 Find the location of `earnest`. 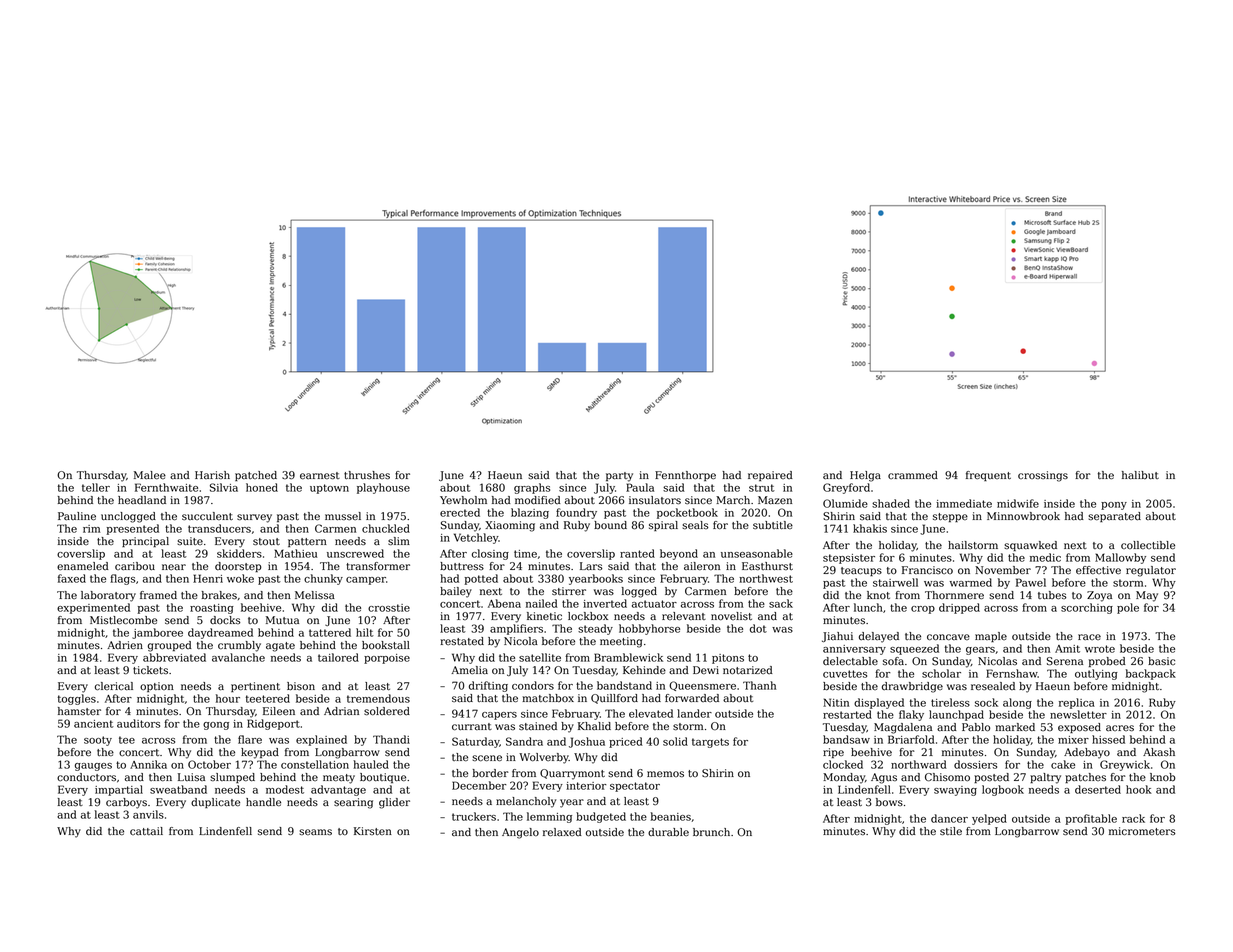

earnest is located at coordinates (320, 476).
